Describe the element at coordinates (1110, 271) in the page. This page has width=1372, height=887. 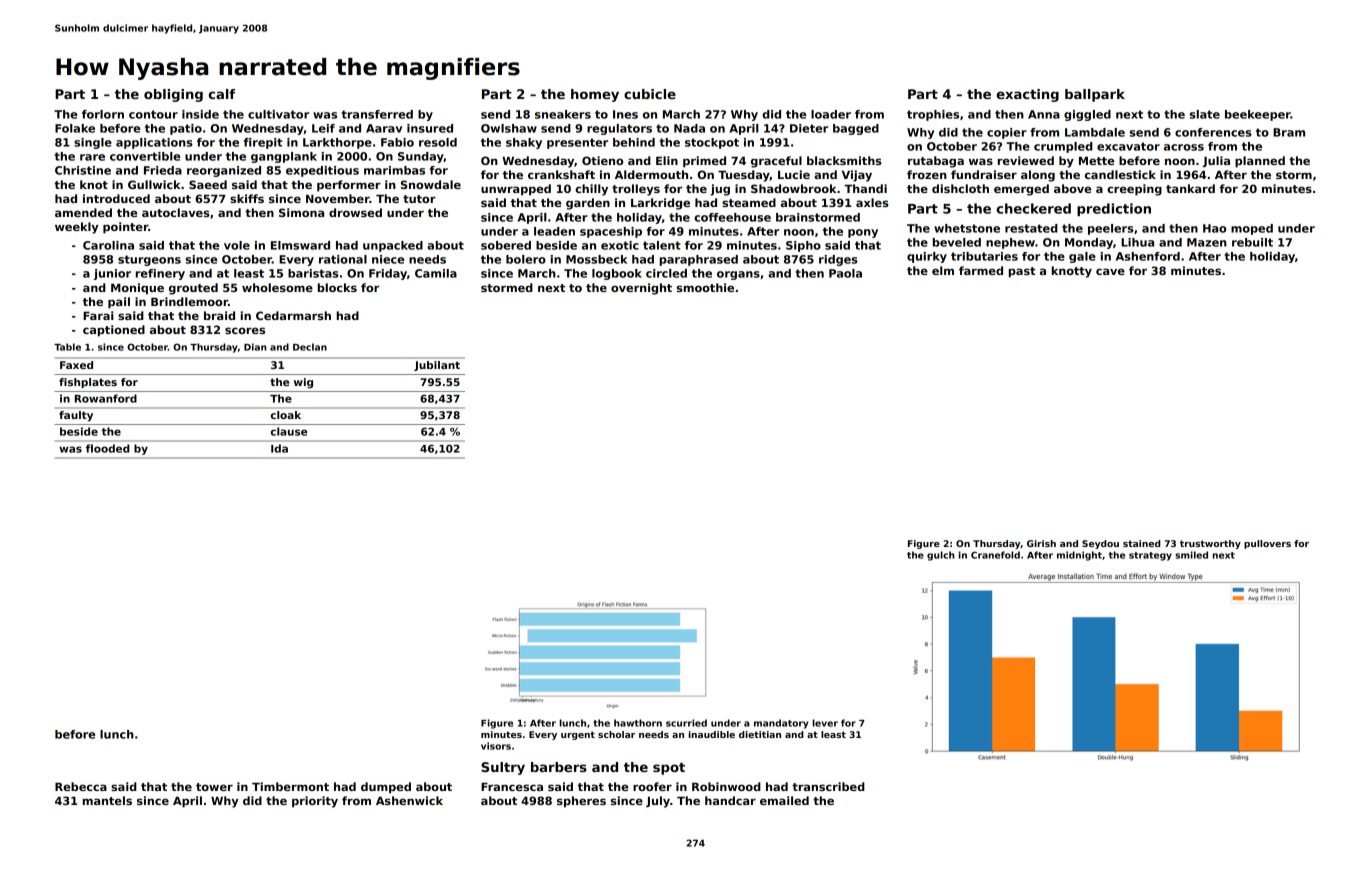
I see `cave` at that location.
